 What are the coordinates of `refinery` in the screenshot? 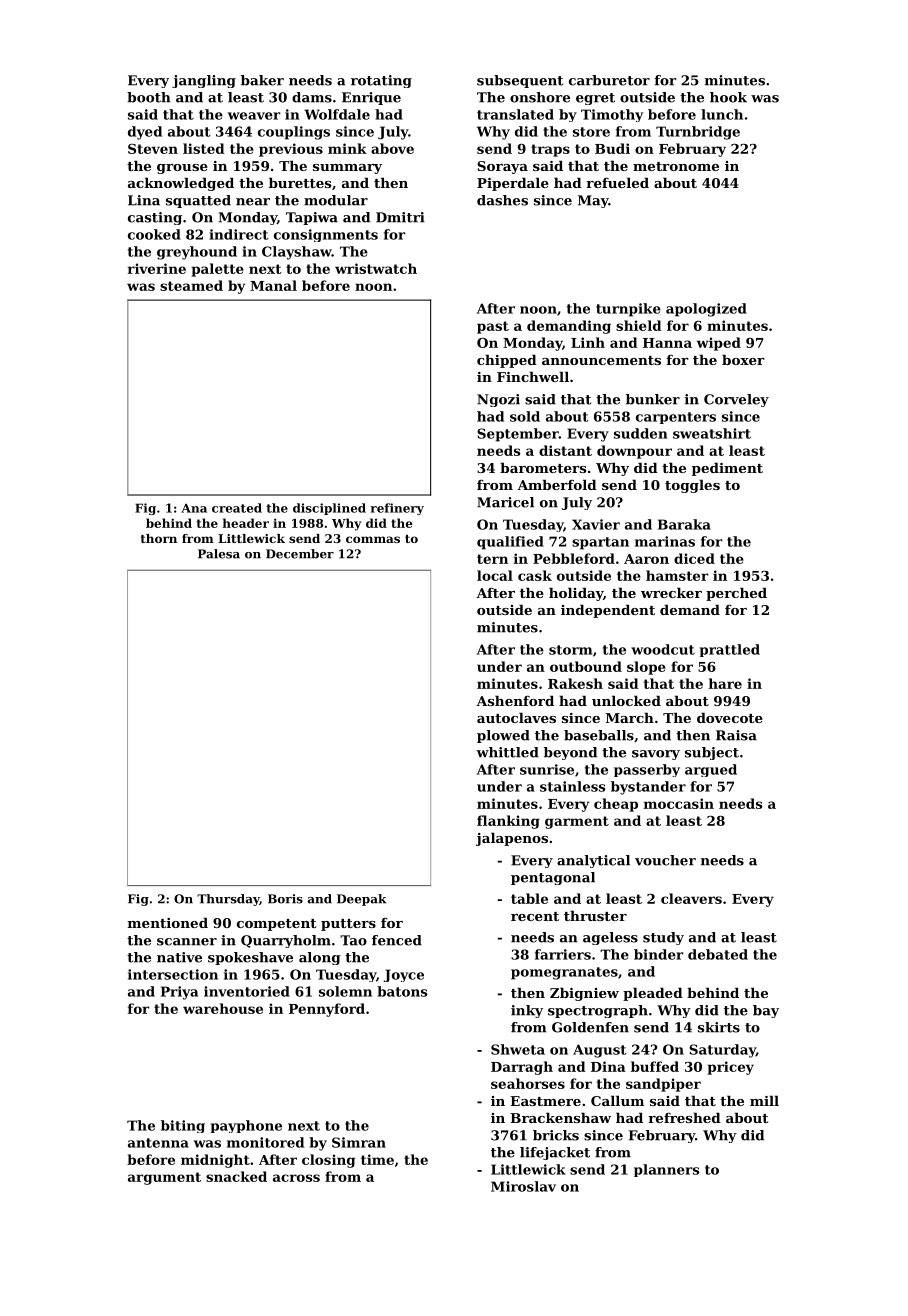 It's located at (397, 509).
